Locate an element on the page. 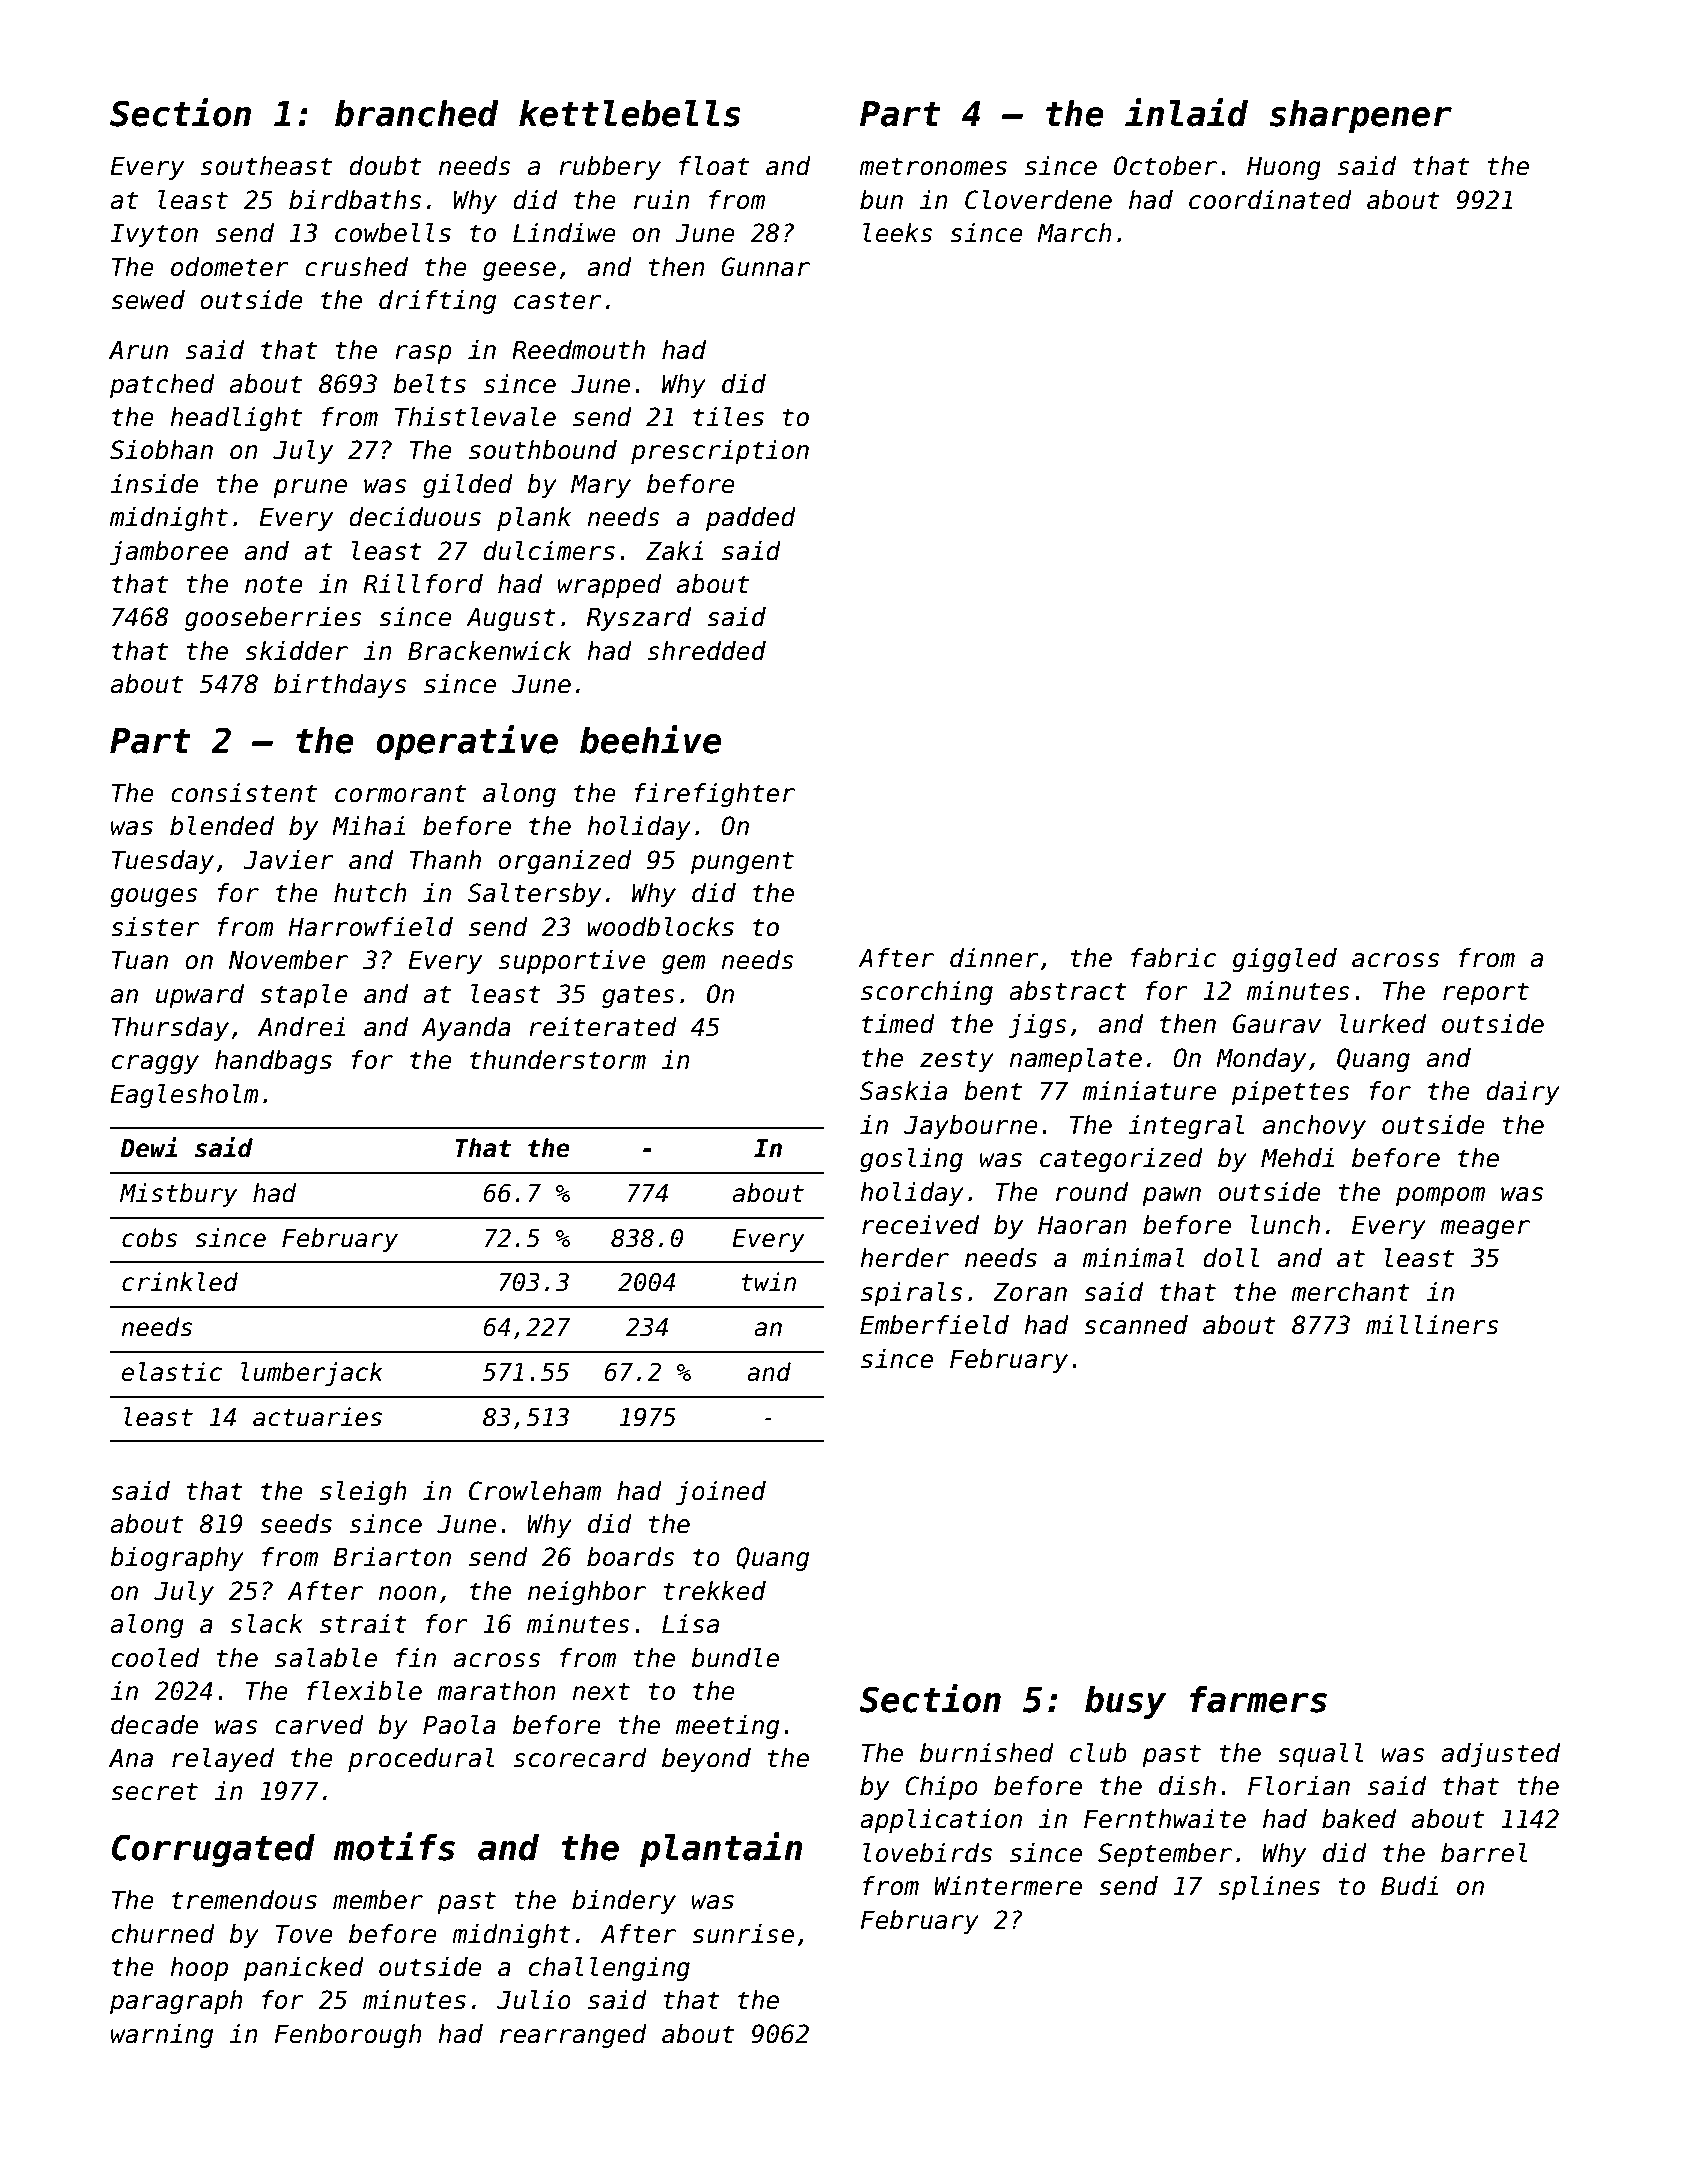  coordinated is located at coordinates (1270, 200).
